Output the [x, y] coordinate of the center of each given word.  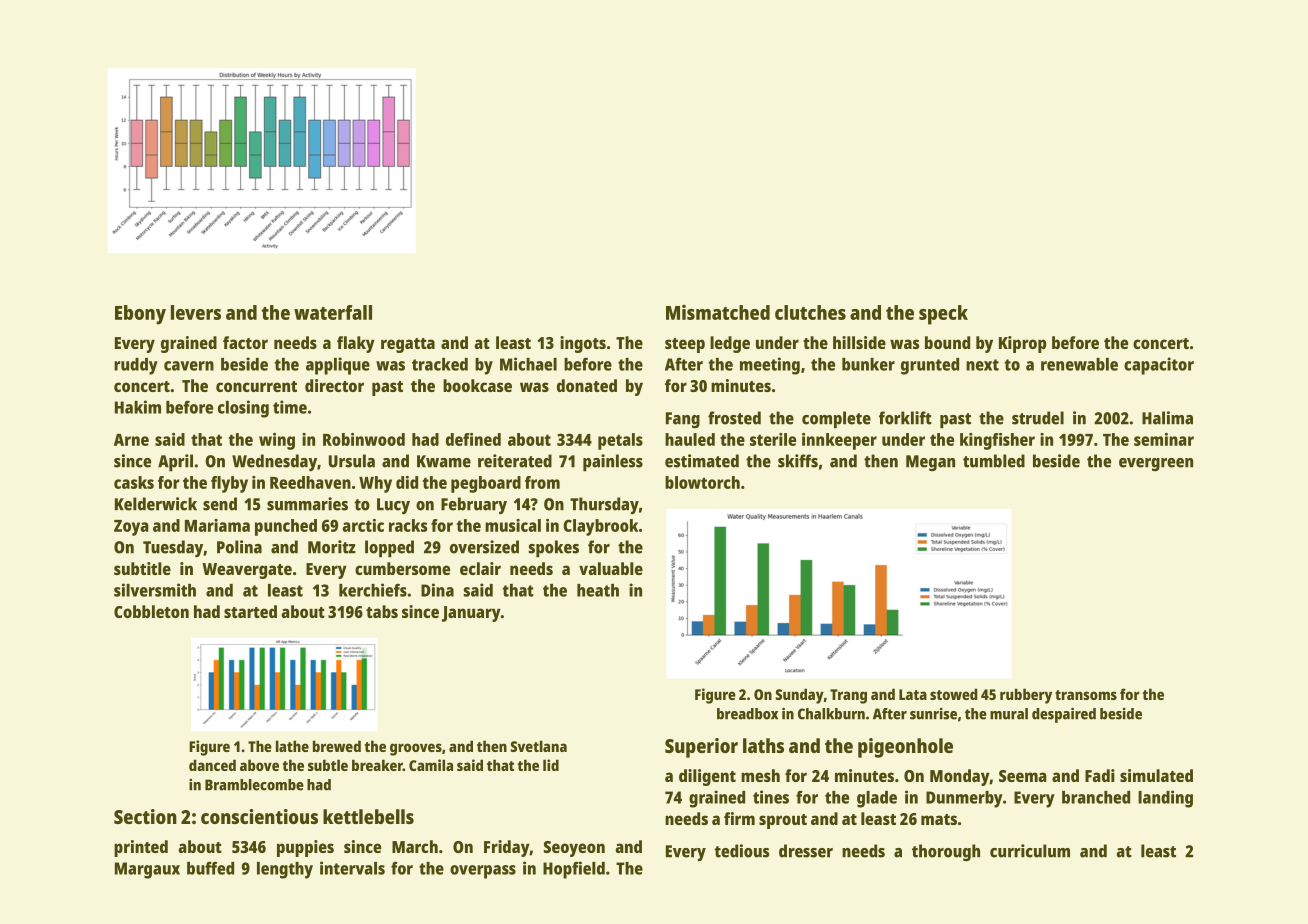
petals [620, 441]
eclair [480, 568]
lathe [292, 746]
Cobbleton [151, 611]
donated [587, 385]
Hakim [138, 407]
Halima [1167, 418]
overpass [483, 872]
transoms [1086, 695]
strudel [1038, 418]
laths [763, 745]
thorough [946, 852]
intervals [352, 868]
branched [1096, 797]
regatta [408, 345]
